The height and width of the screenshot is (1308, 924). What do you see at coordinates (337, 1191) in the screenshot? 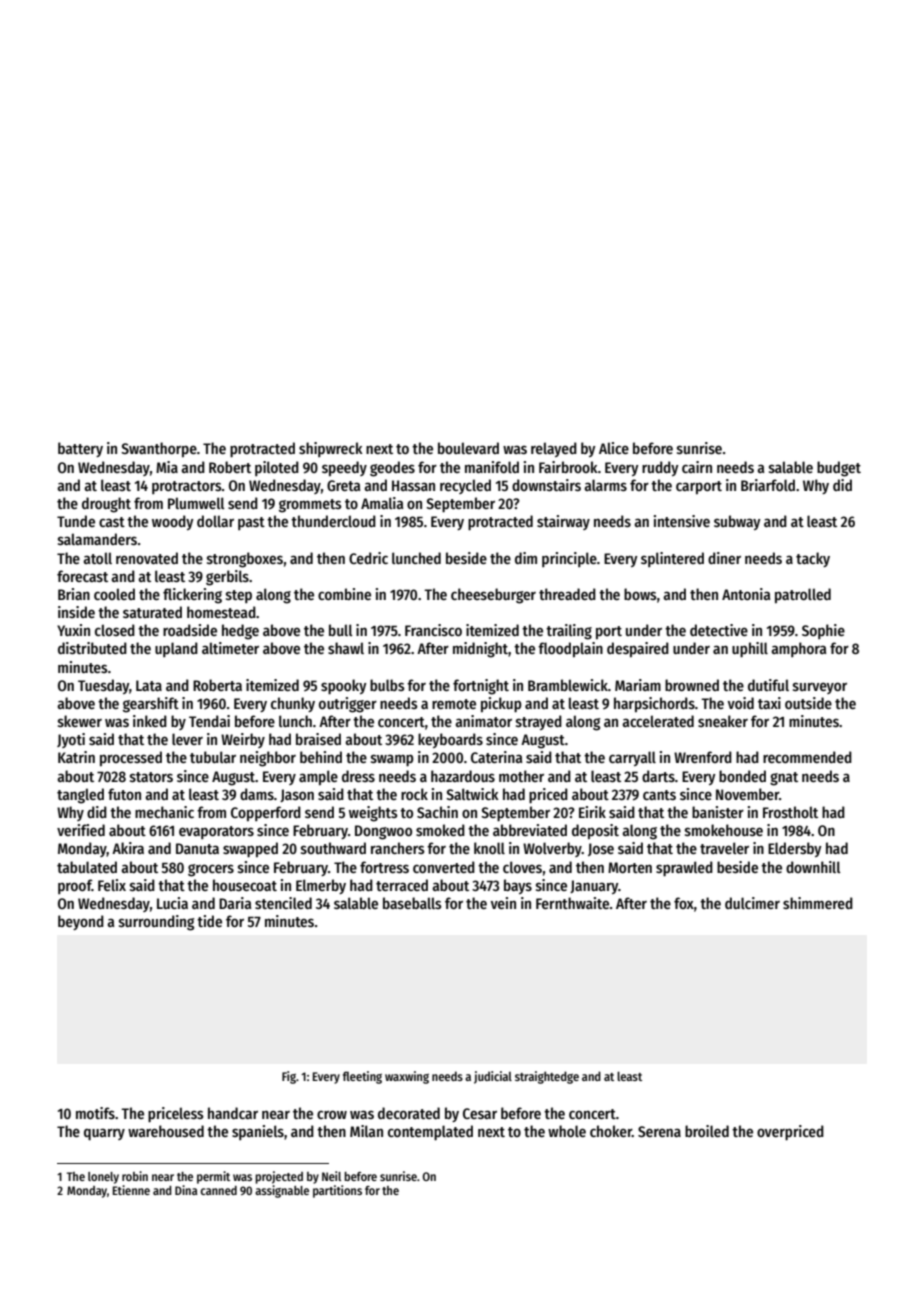
I see `partitions` at bounding box center [337, 1191].
